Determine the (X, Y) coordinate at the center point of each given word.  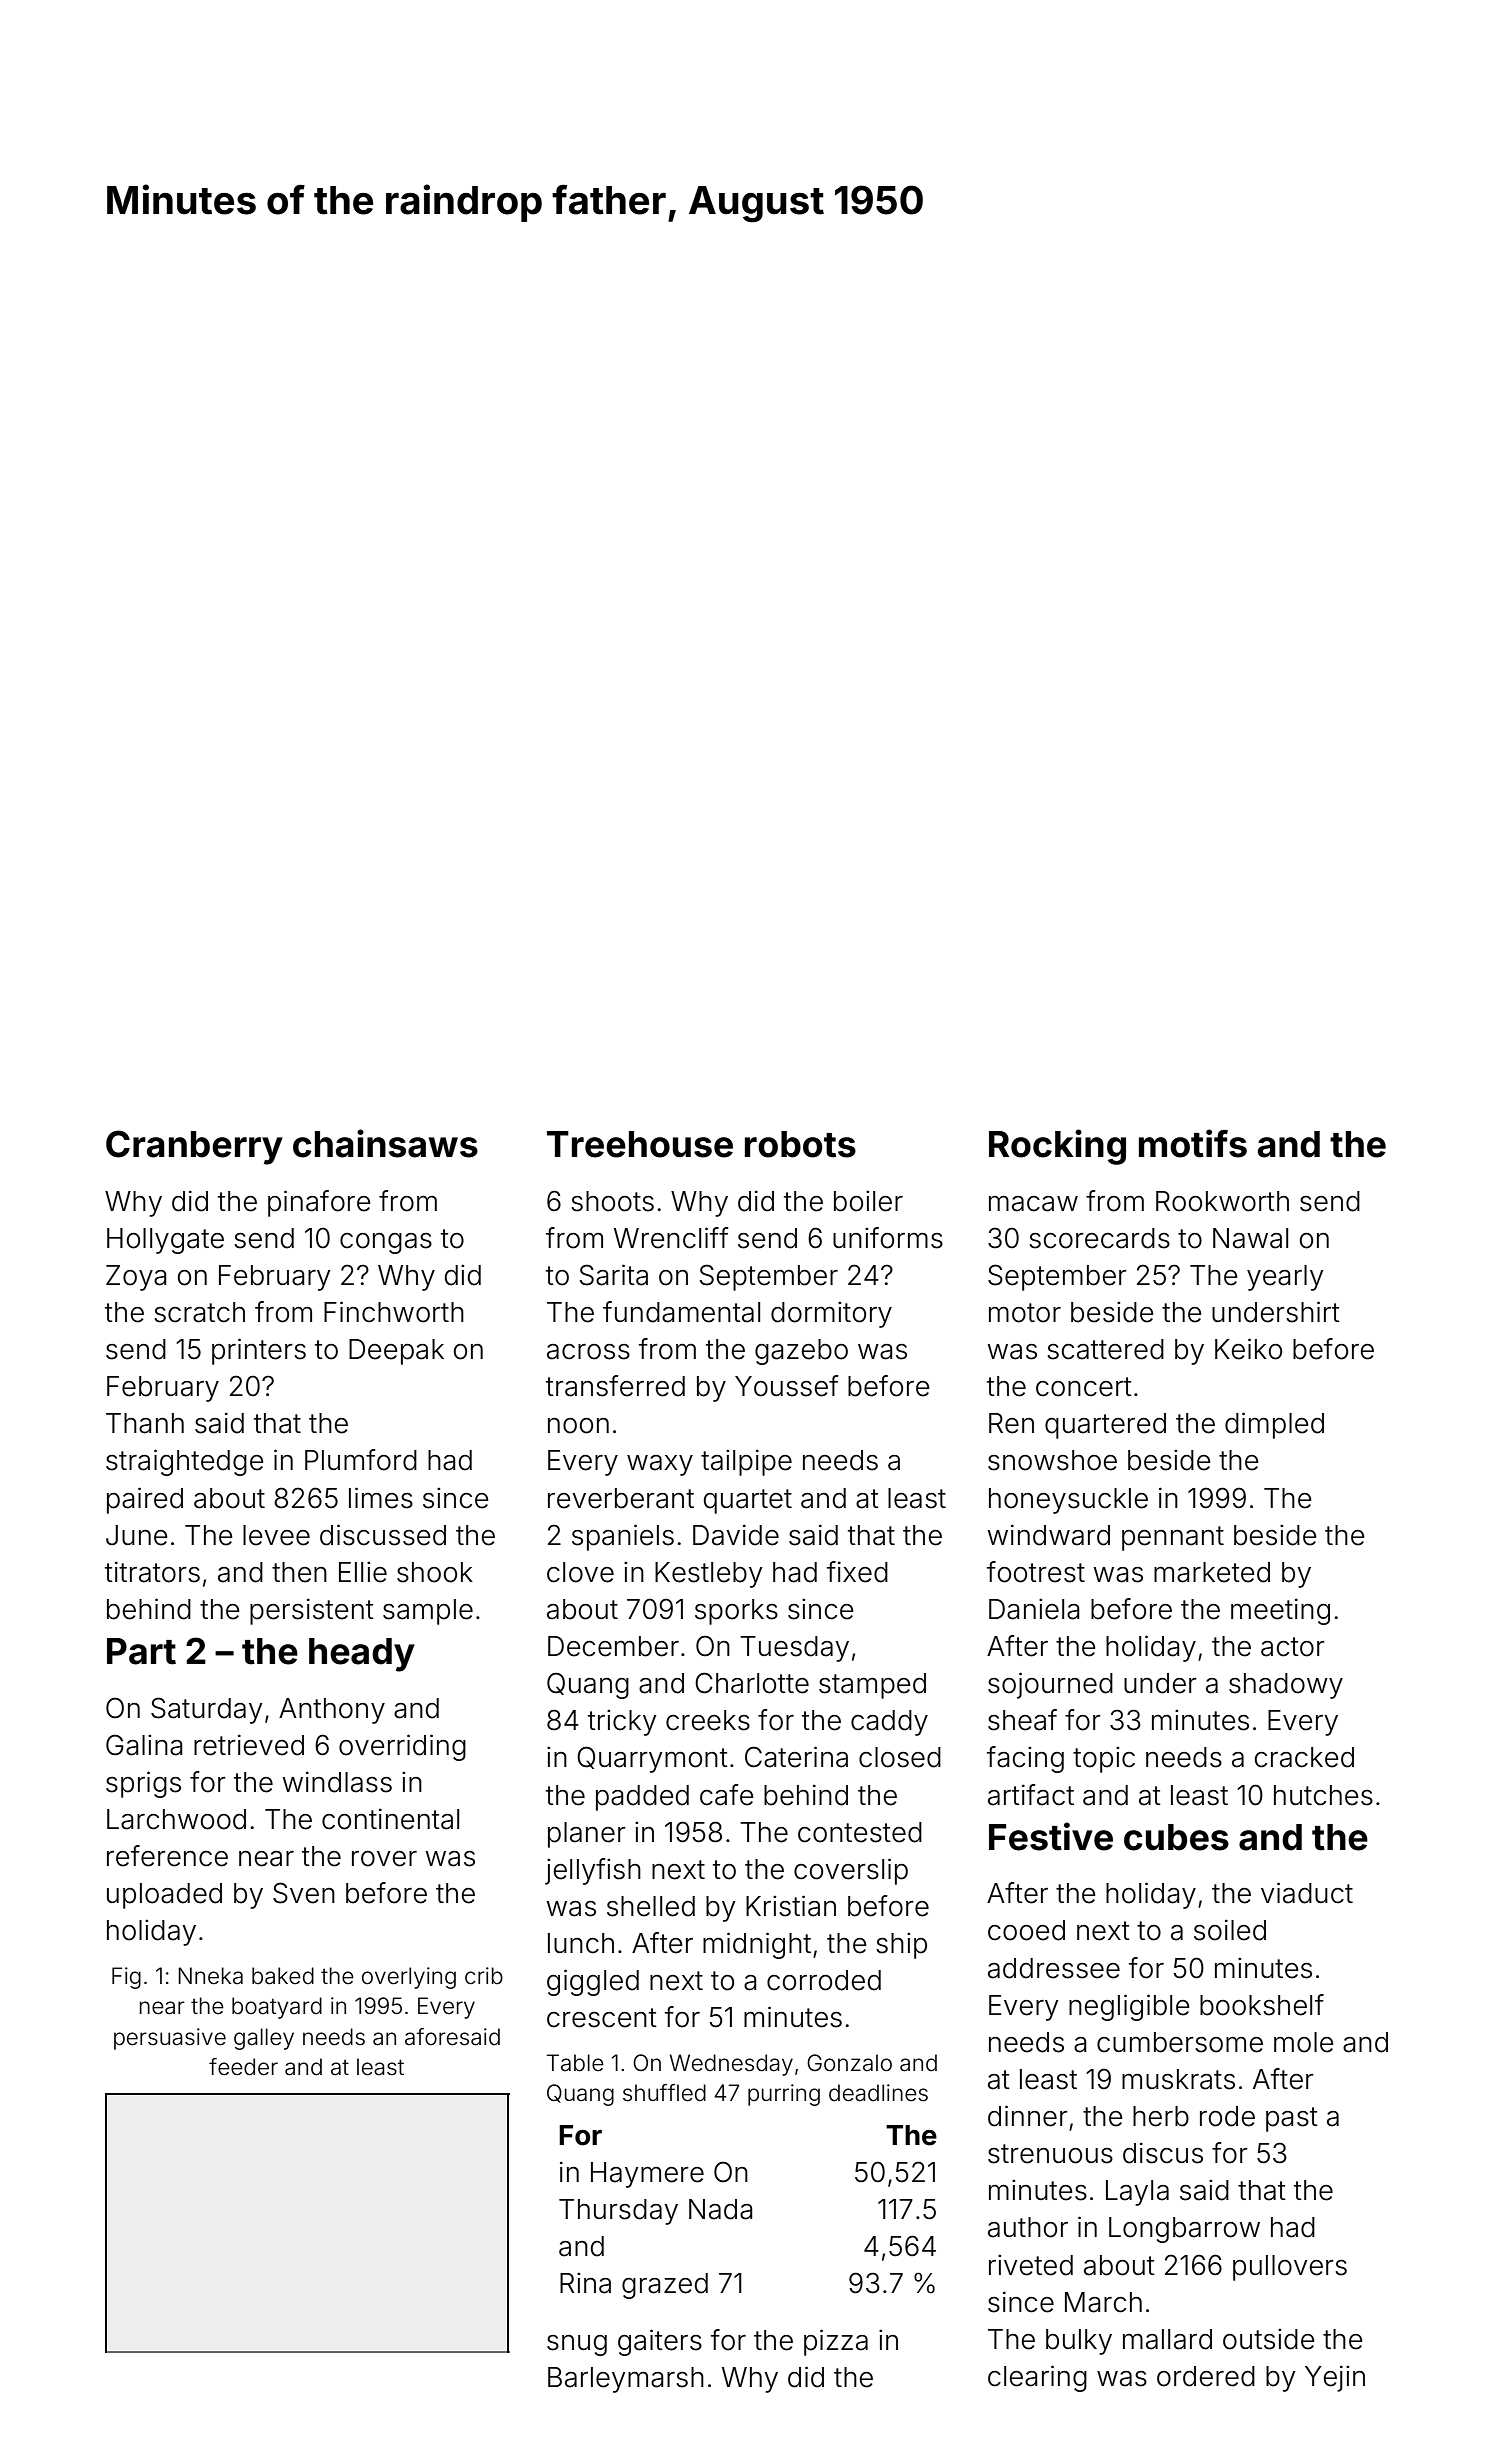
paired (145, 1500)
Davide (736, 1535)
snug (577, 2345)
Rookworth (1222, 1201)
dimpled (1274, 1425)
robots (800, 1144)
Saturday (207, 1710)
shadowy (1286, 1686)
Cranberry (194, 1147)
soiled (1230, 1930)
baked (283, 1976)
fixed (857, 1572)
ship (901, 1946)
